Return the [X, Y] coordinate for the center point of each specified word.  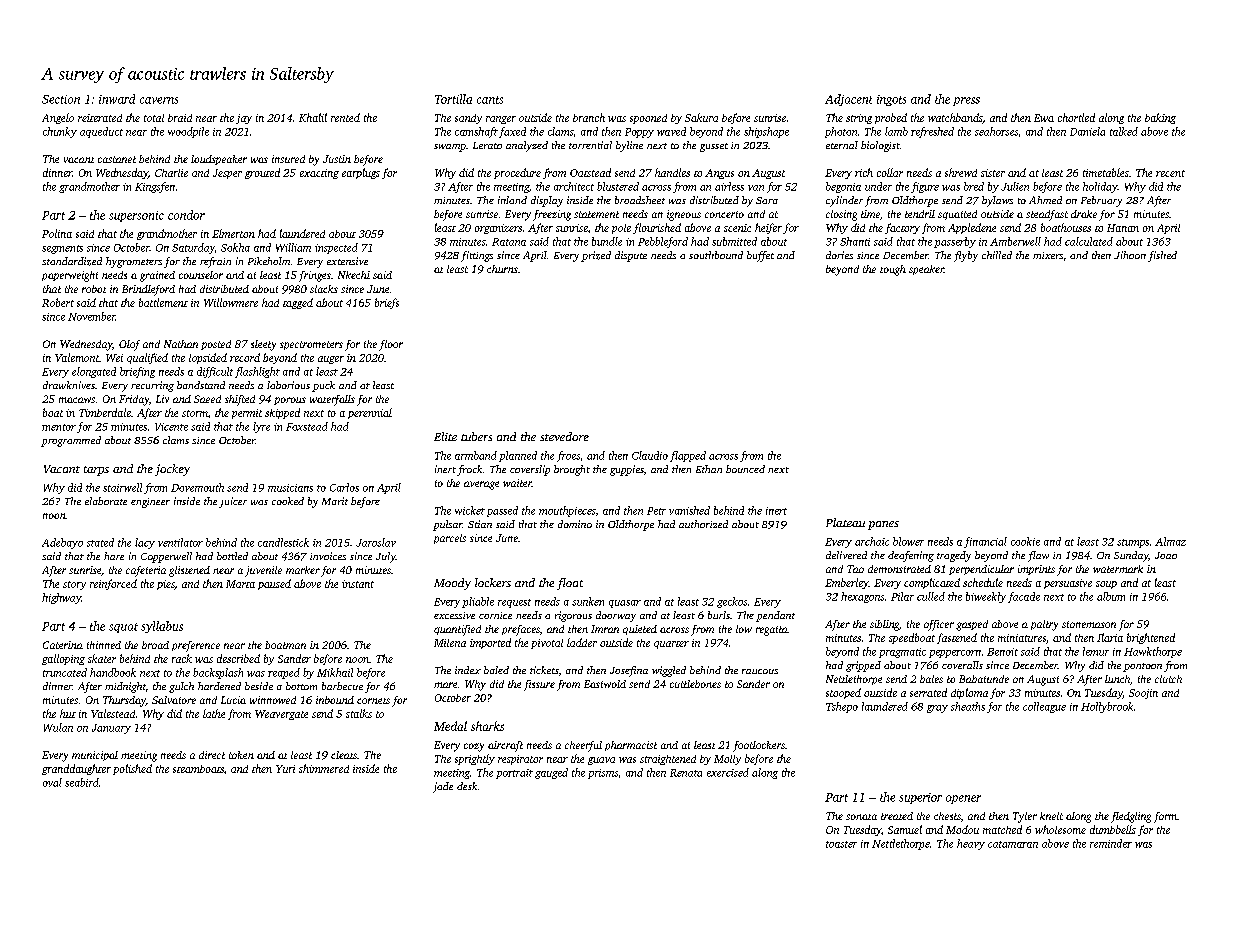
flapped [688, 456]
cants [490, 100]
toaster [841, 844]
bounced [745, 469]
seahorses [996, 131]
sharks [487, 726]
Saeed [207, 399]
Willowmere [231, 302]
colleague [1044, 707]
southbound [716, 255]
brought [572, 470]
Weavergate [281, 715]
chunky [60, 132]
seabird [82, 782]
